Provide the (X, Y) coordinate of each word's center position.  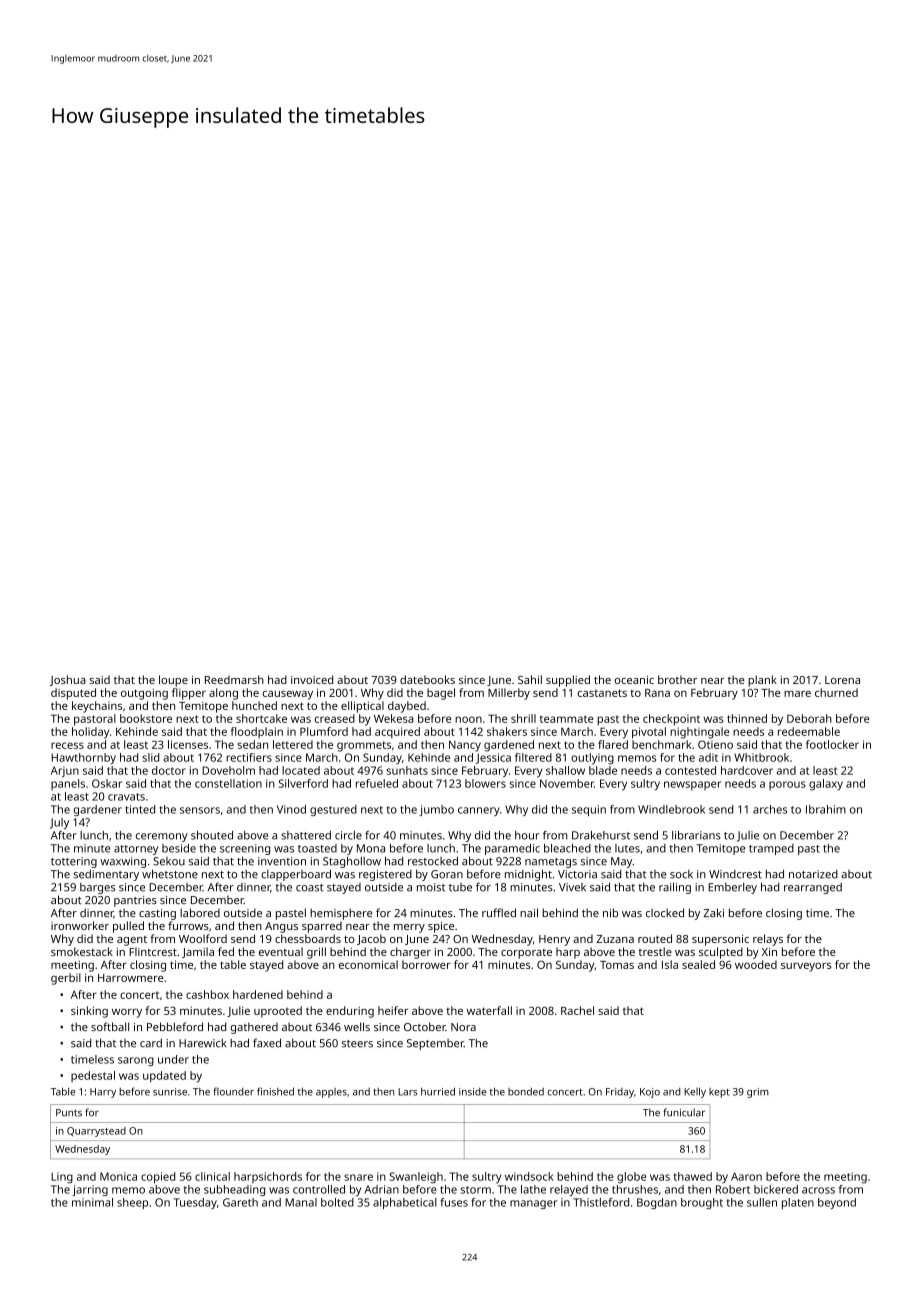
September (435, 1044)
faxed (267, 1043)
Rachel (577, 1010)
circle (348, 835)
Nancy (465, 746)
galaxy (826, 785)
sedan (253, 744)
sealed (698, 964)
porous (787, 785)
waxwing (123, 862)
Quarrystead (96, 1132)
